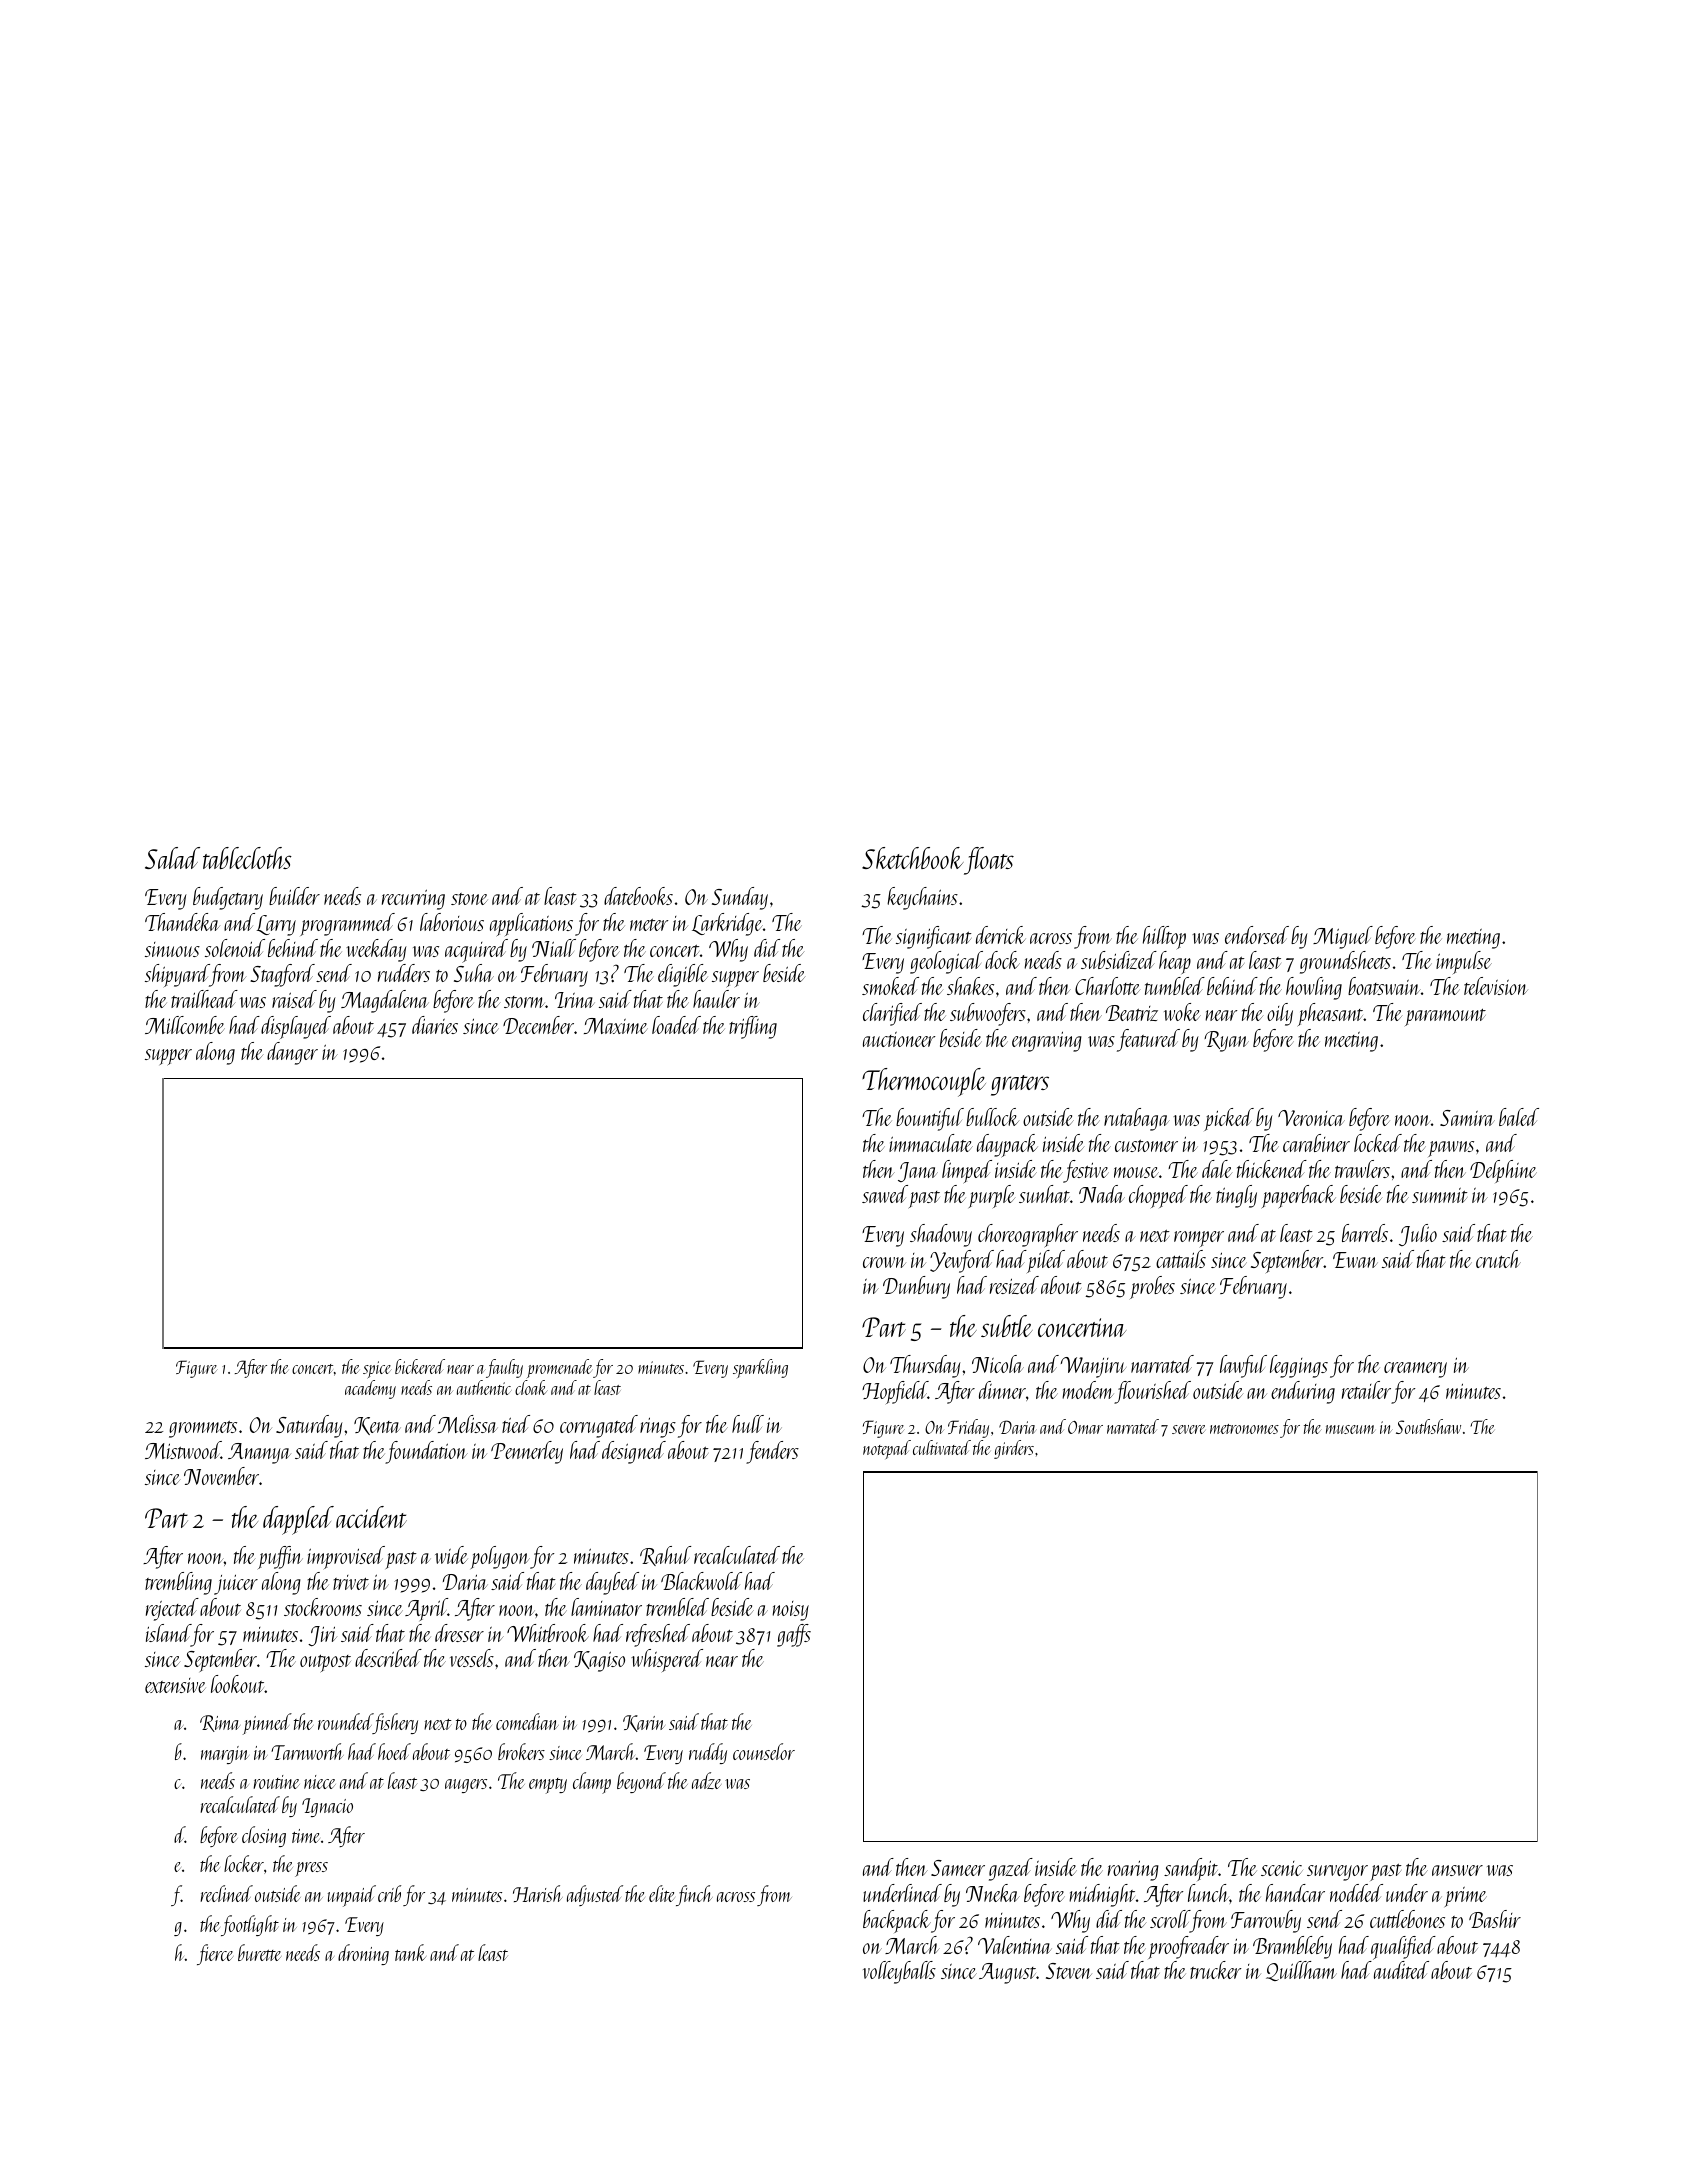 The image size is (1683, 2178). What do you see at coordinates (1350, 1429) in the screenshot?
I see `museum` at bounding box center [1350, 1429].
